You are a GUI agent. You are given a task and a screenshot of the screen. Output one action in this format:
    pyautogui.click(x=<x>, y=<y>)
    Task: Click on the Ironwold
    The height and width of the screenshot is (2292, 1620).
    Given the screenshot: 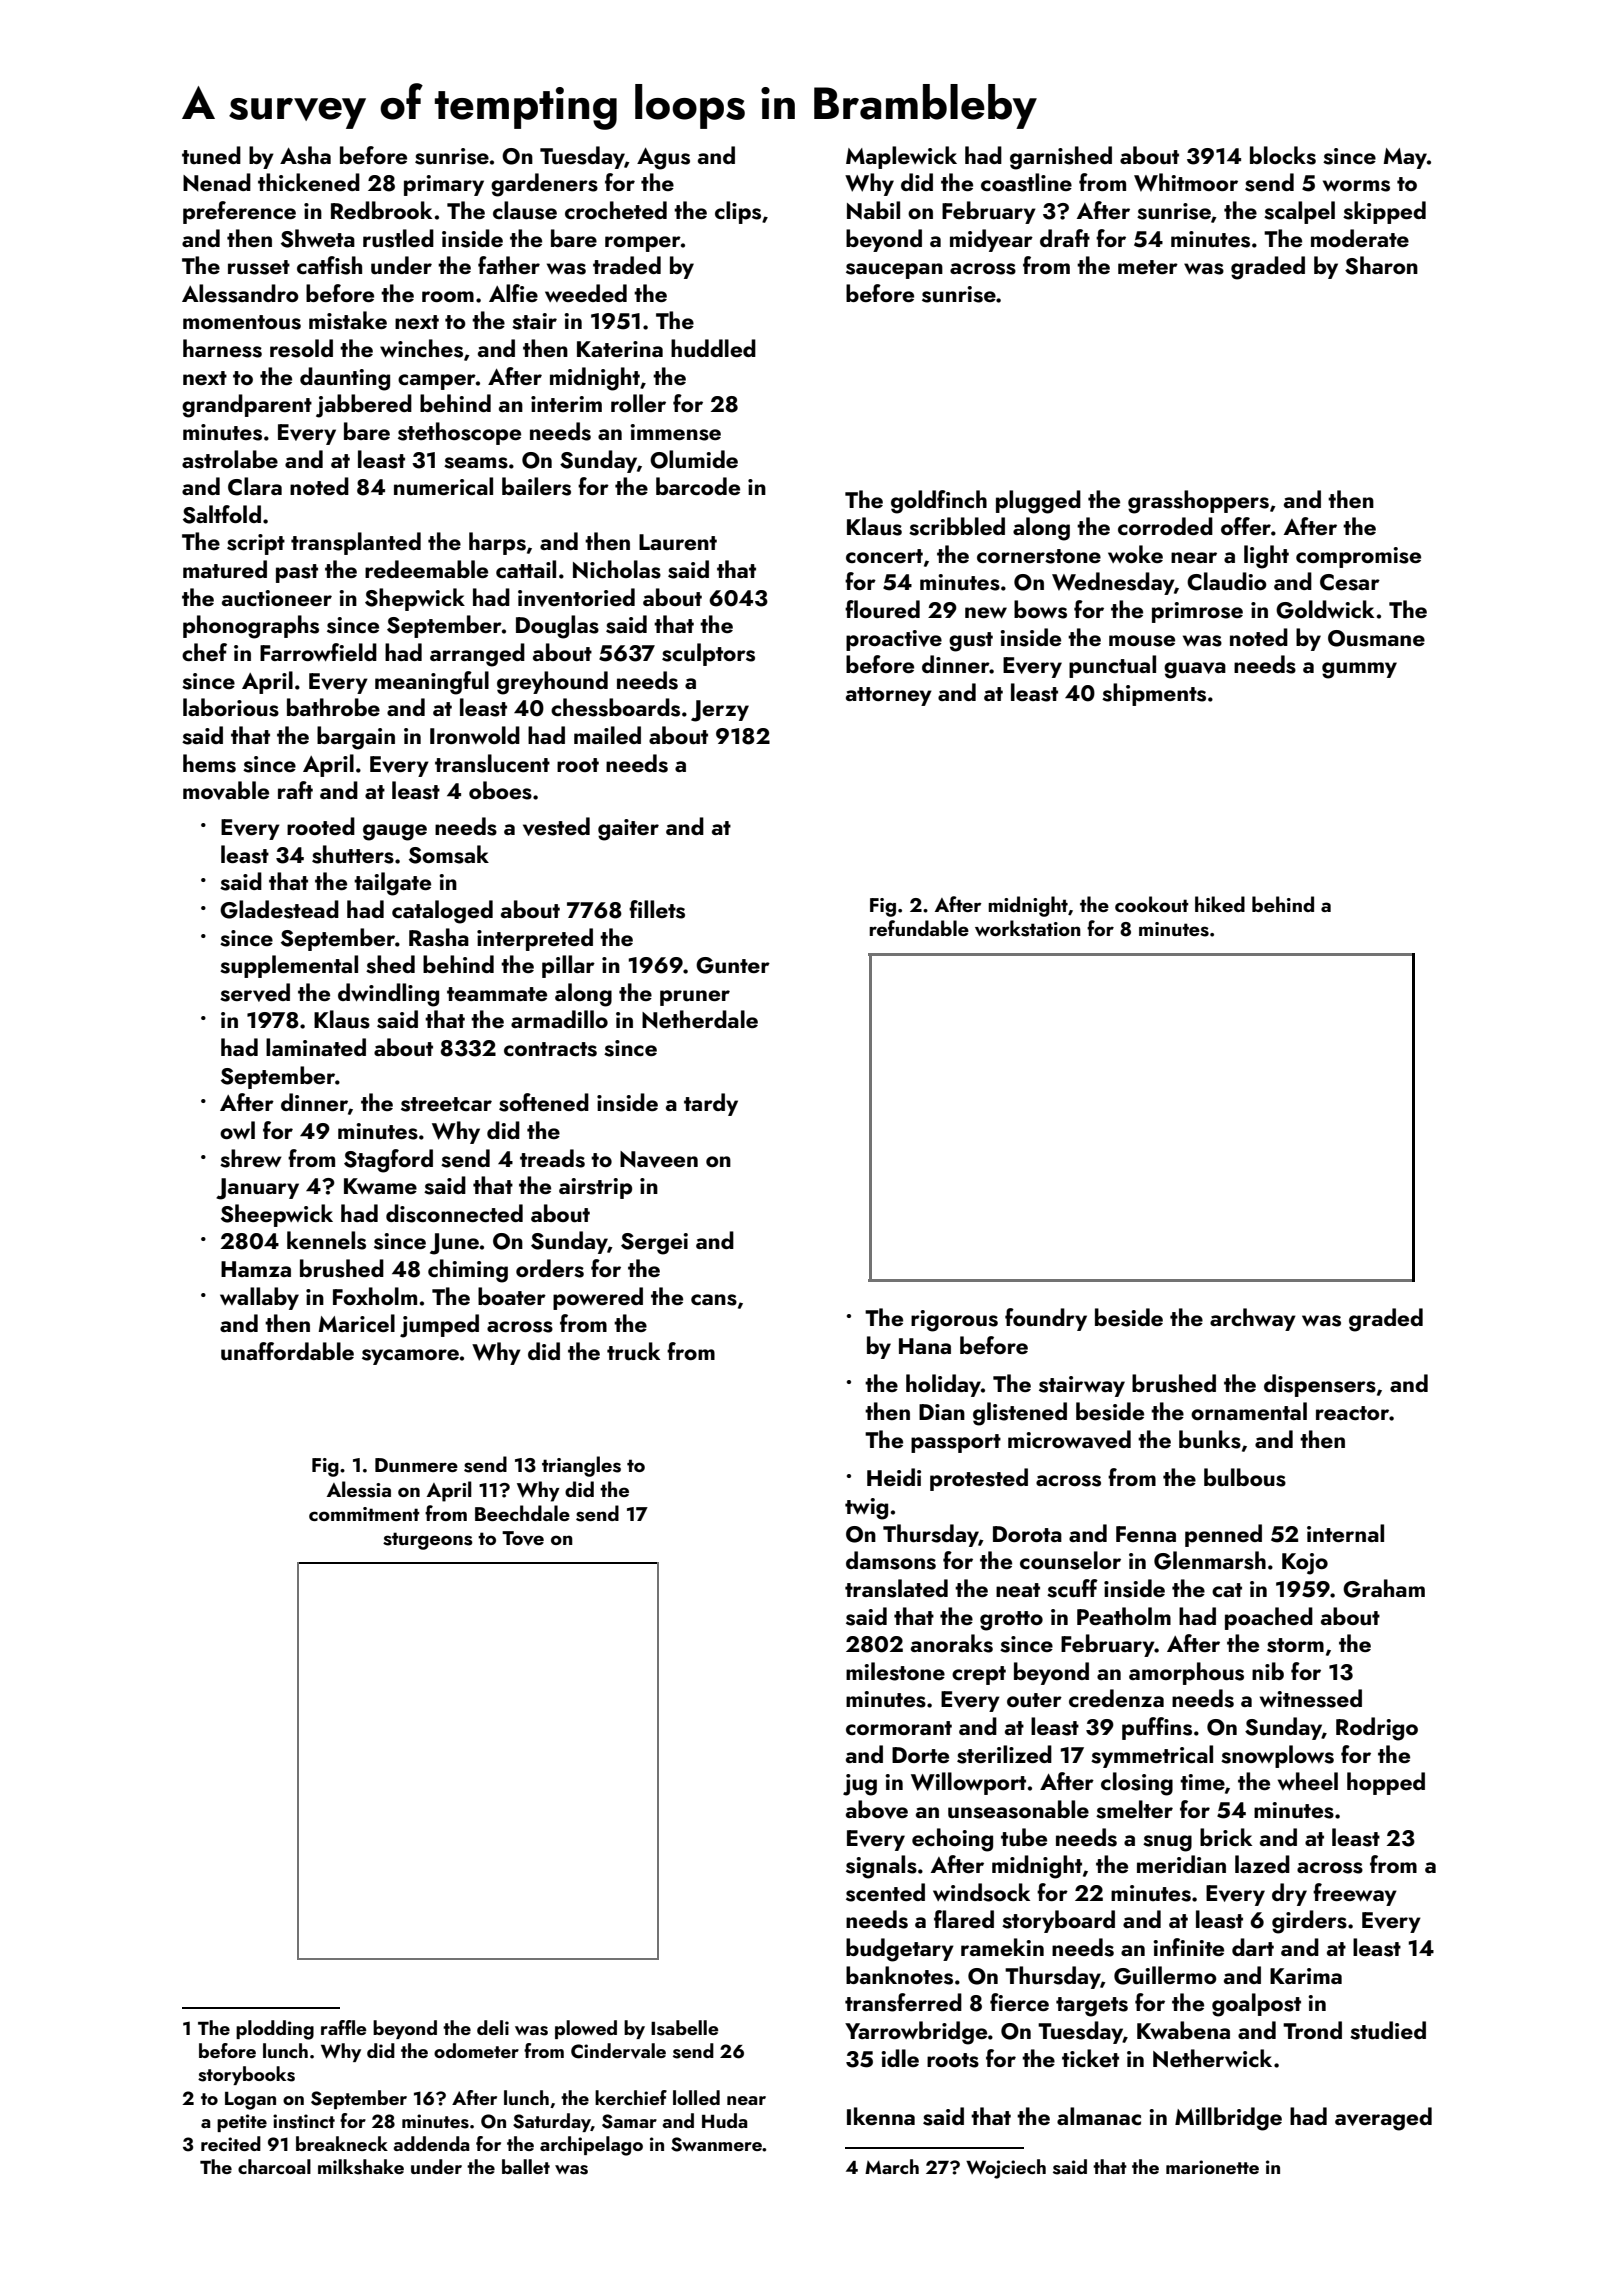 What is the action you would take?
    pyautogui.click(x=475, y=735)
